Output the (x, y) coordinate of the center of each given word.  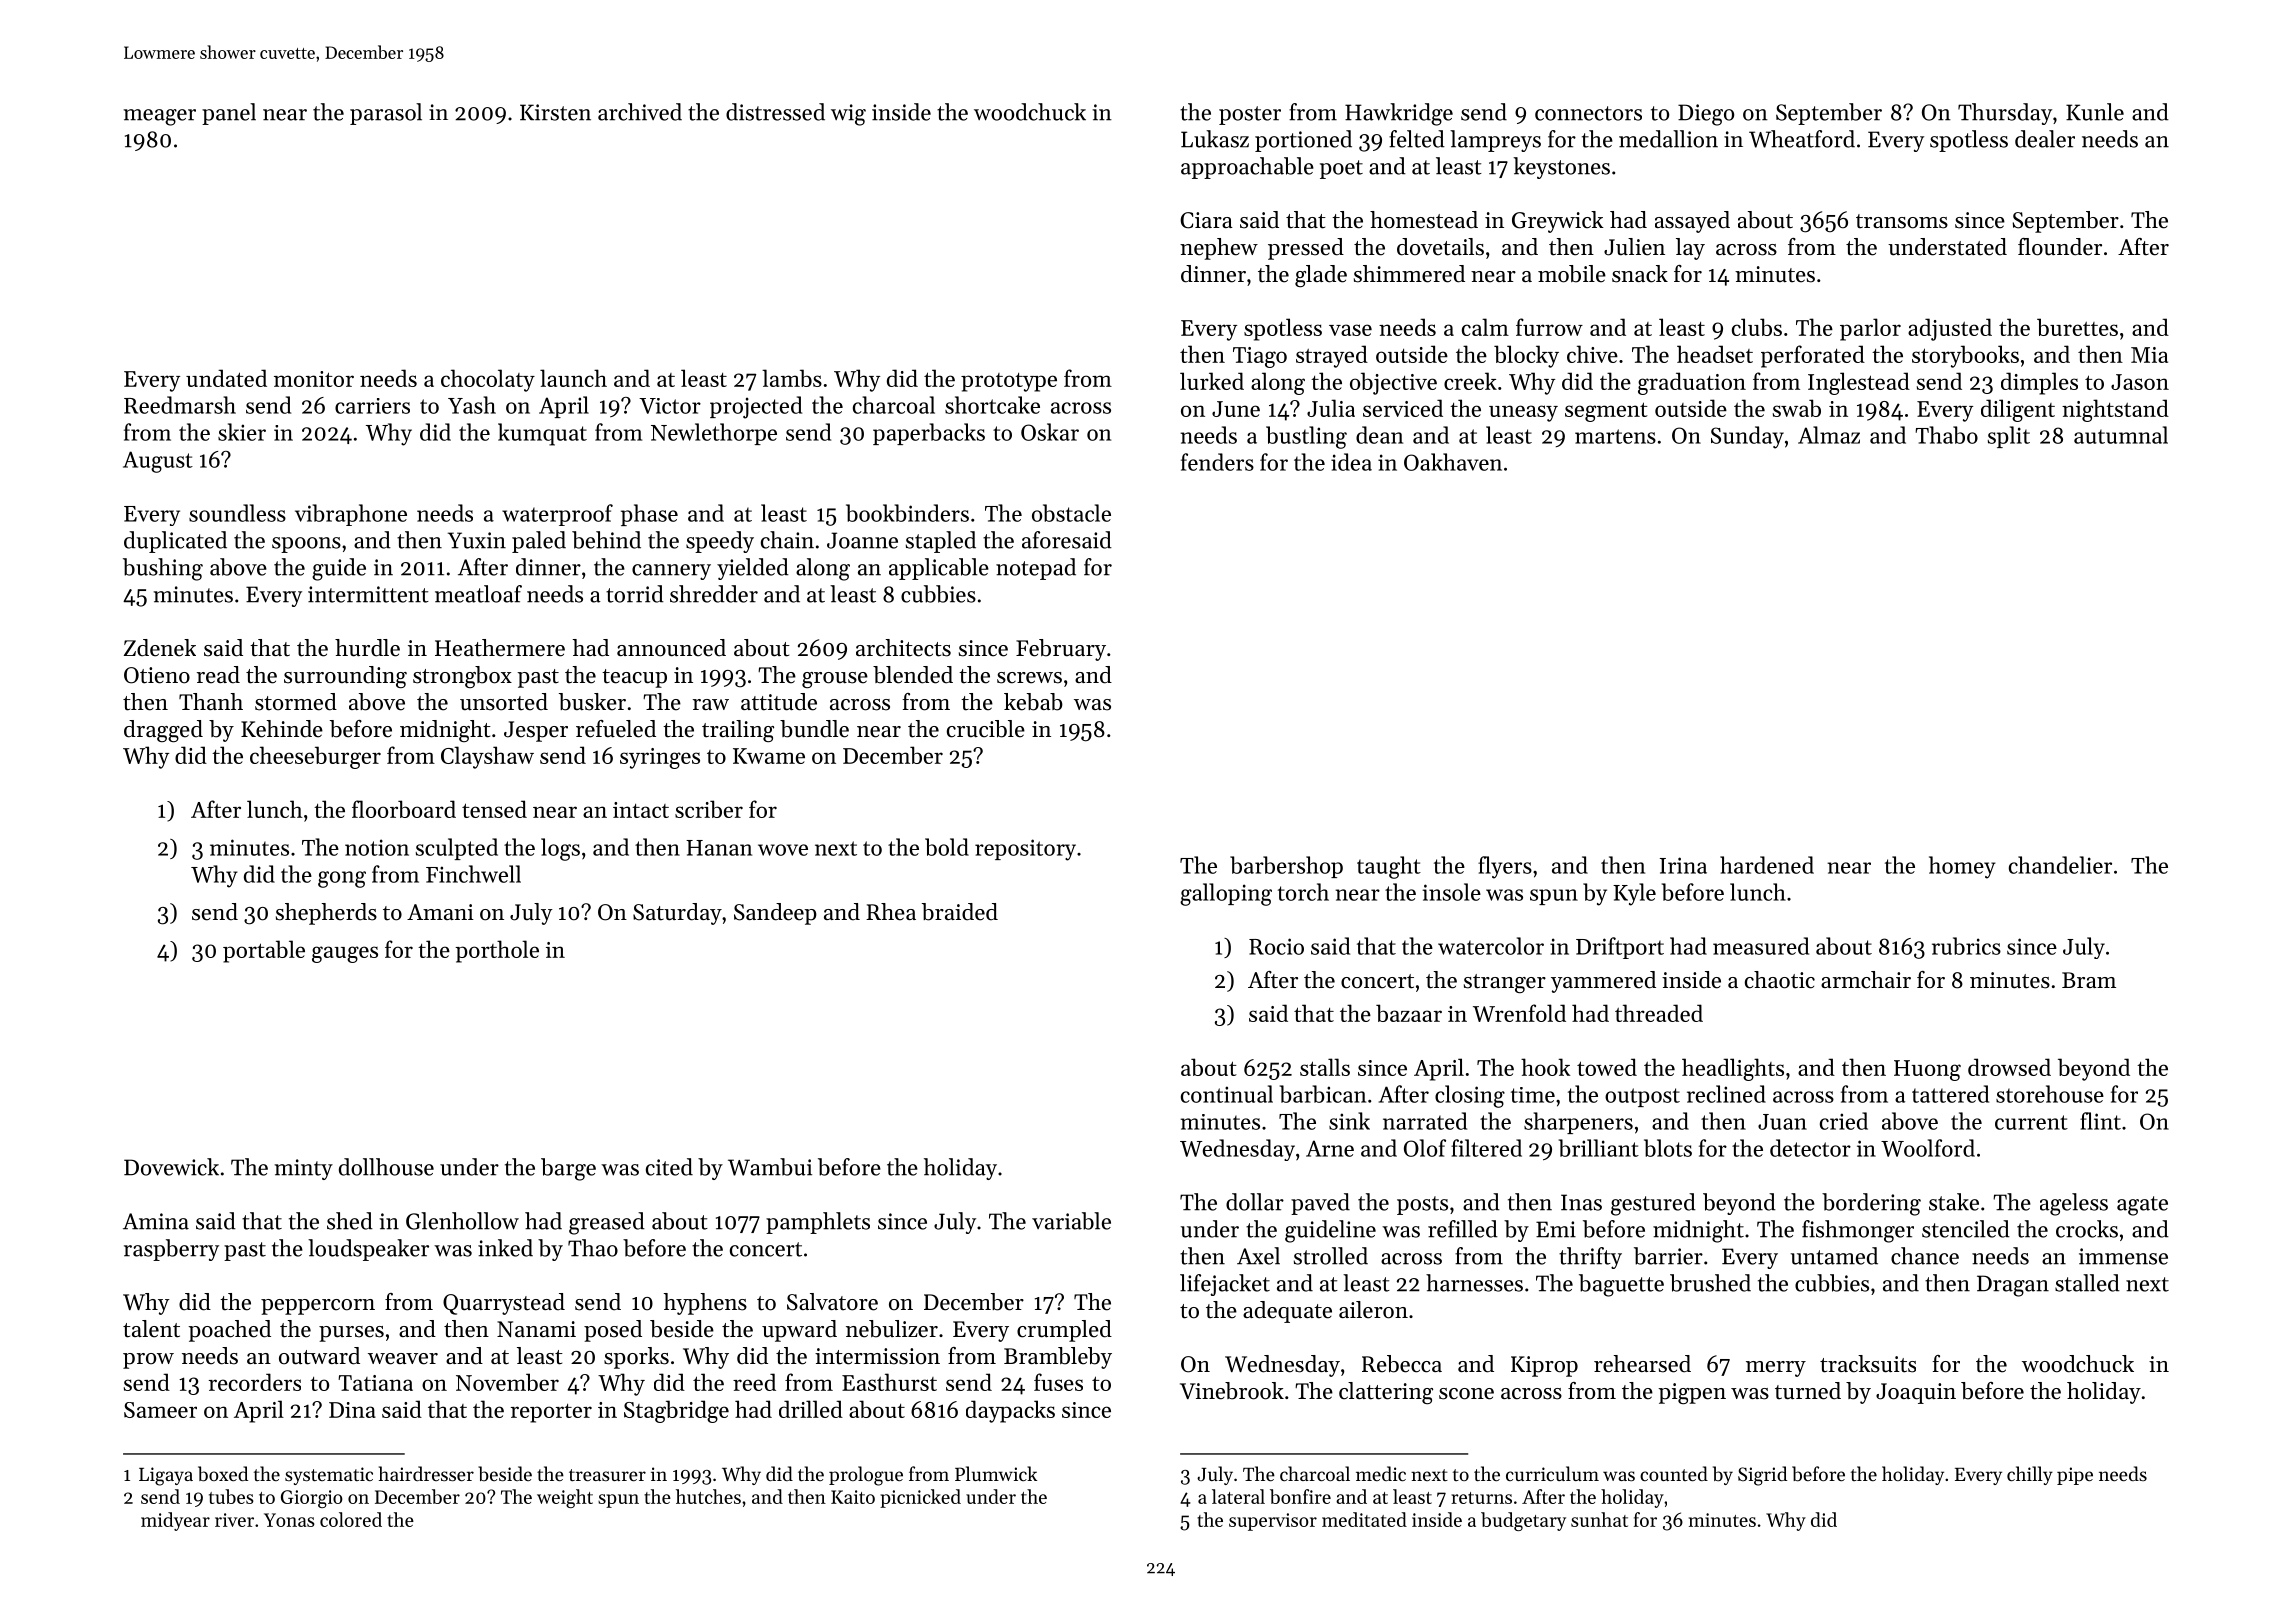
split (2009, 437)
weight (565, 1498)
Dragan (2013, 1286)
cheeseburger (315, 757)
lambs (792, 378)
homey (1962, 867)
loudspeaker (368, 1250)
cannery (671, 572)
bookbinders (907, 513)
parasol (386, 114)
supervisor (1273, 1522)
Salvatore (832, 1302)
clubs (1757, 327)
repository (1025, 850)
